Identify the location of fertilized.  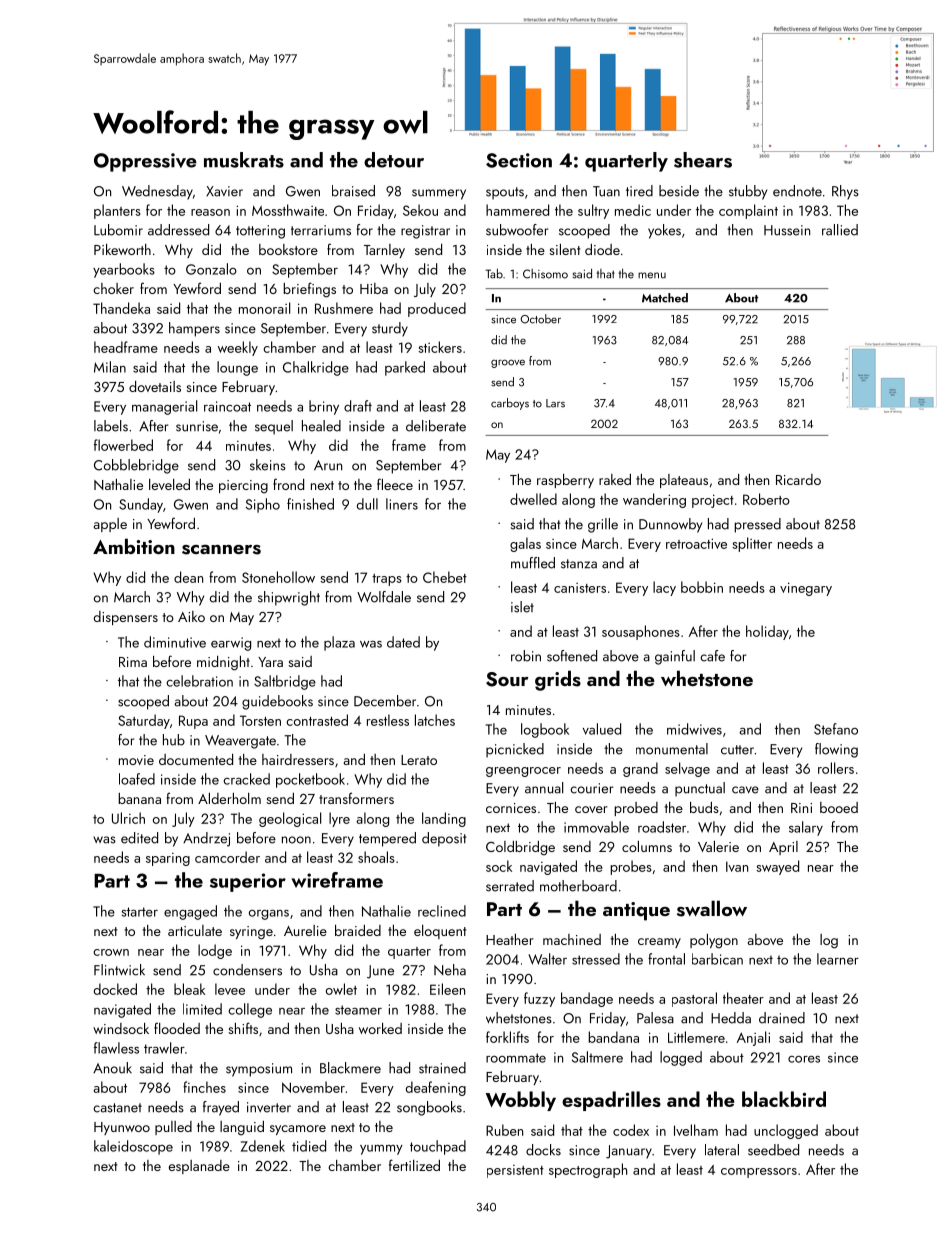
(414, 1165).
